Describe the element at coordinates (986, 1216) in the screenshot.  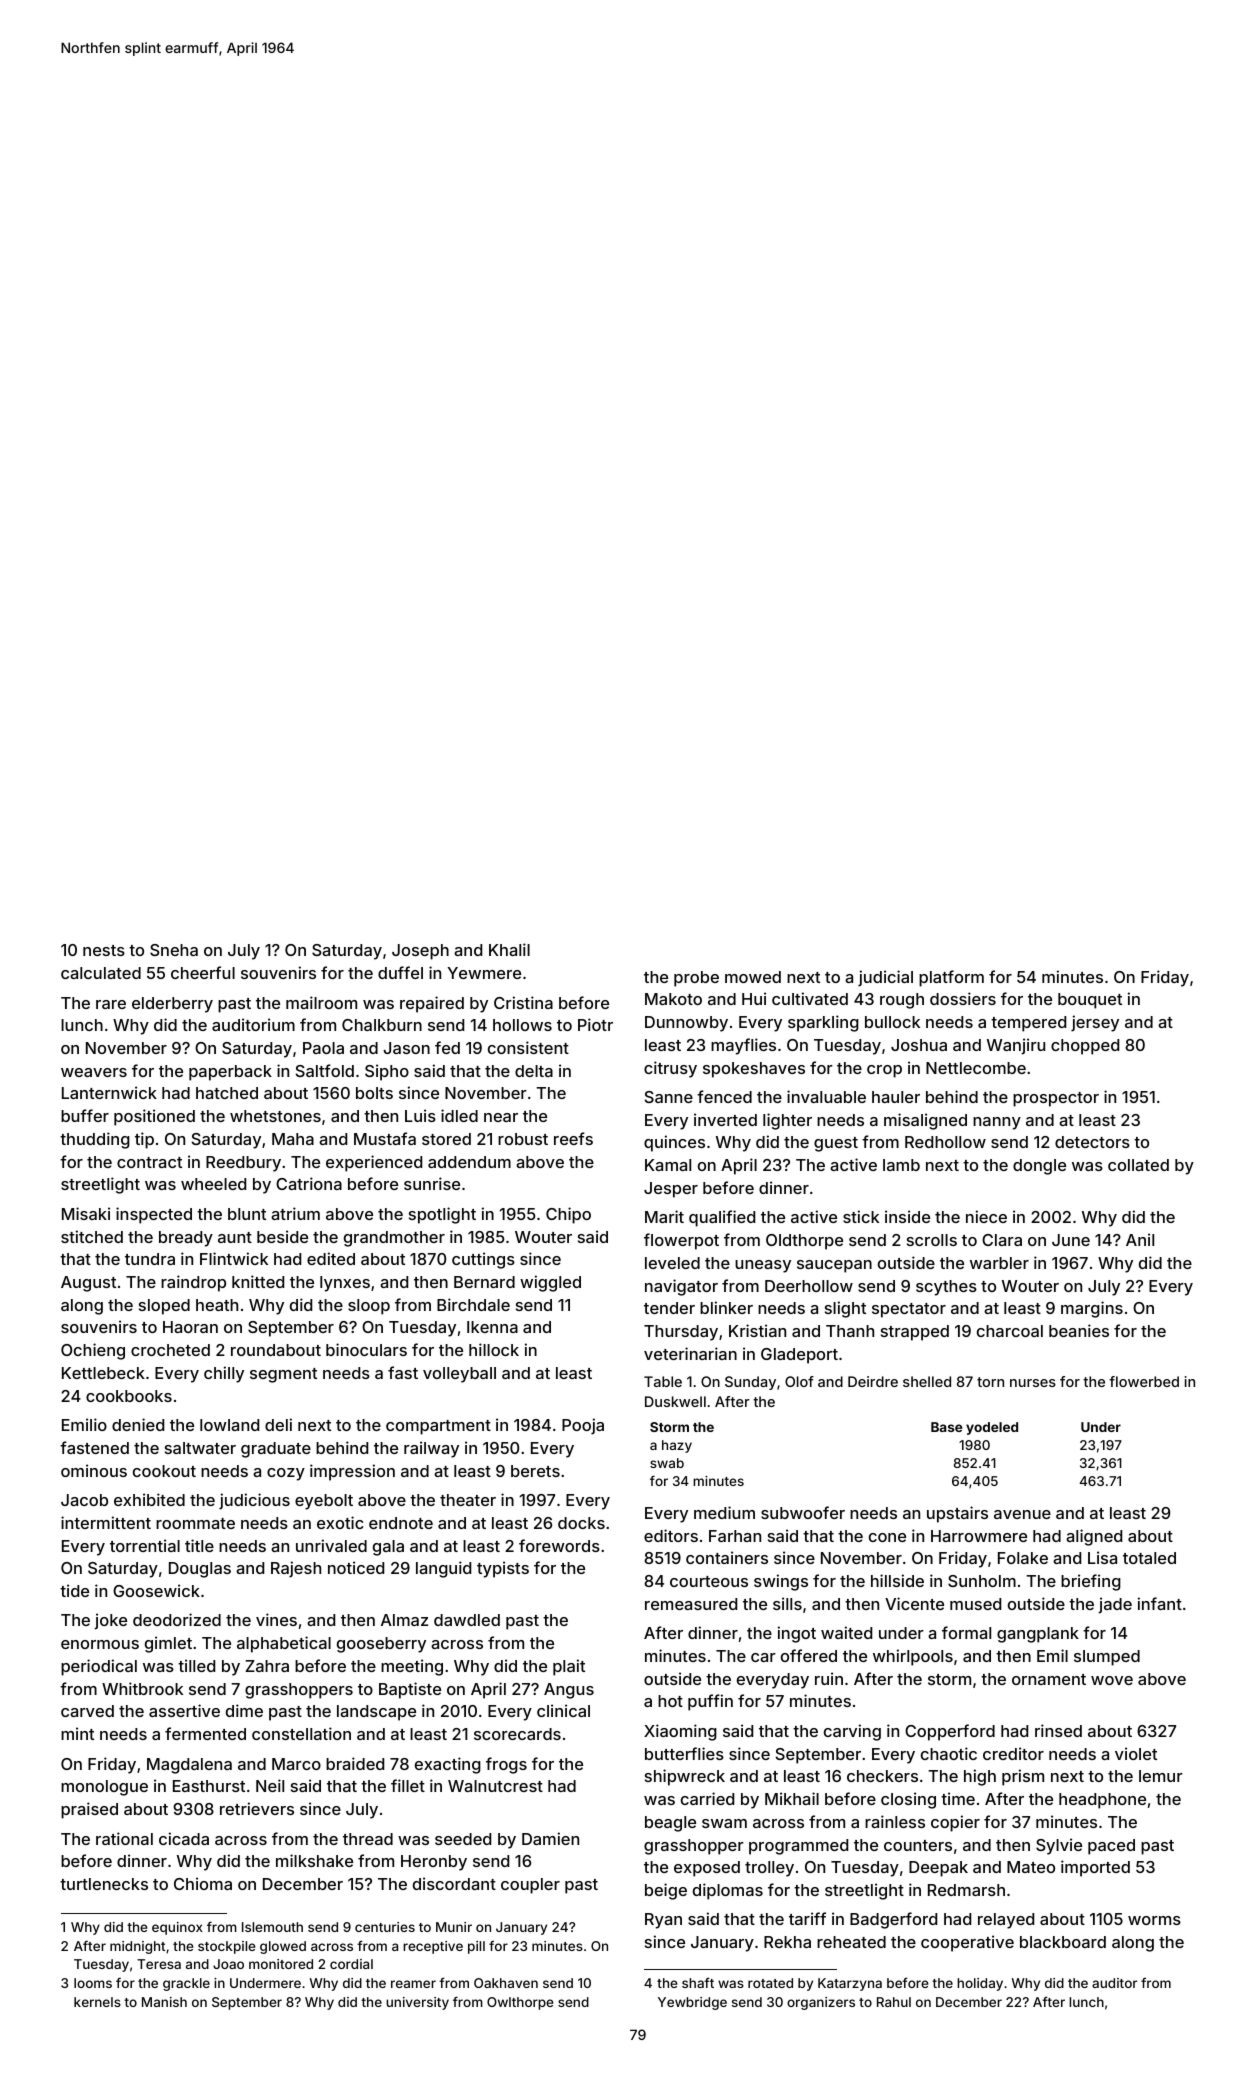
I see `niece` at that location.
